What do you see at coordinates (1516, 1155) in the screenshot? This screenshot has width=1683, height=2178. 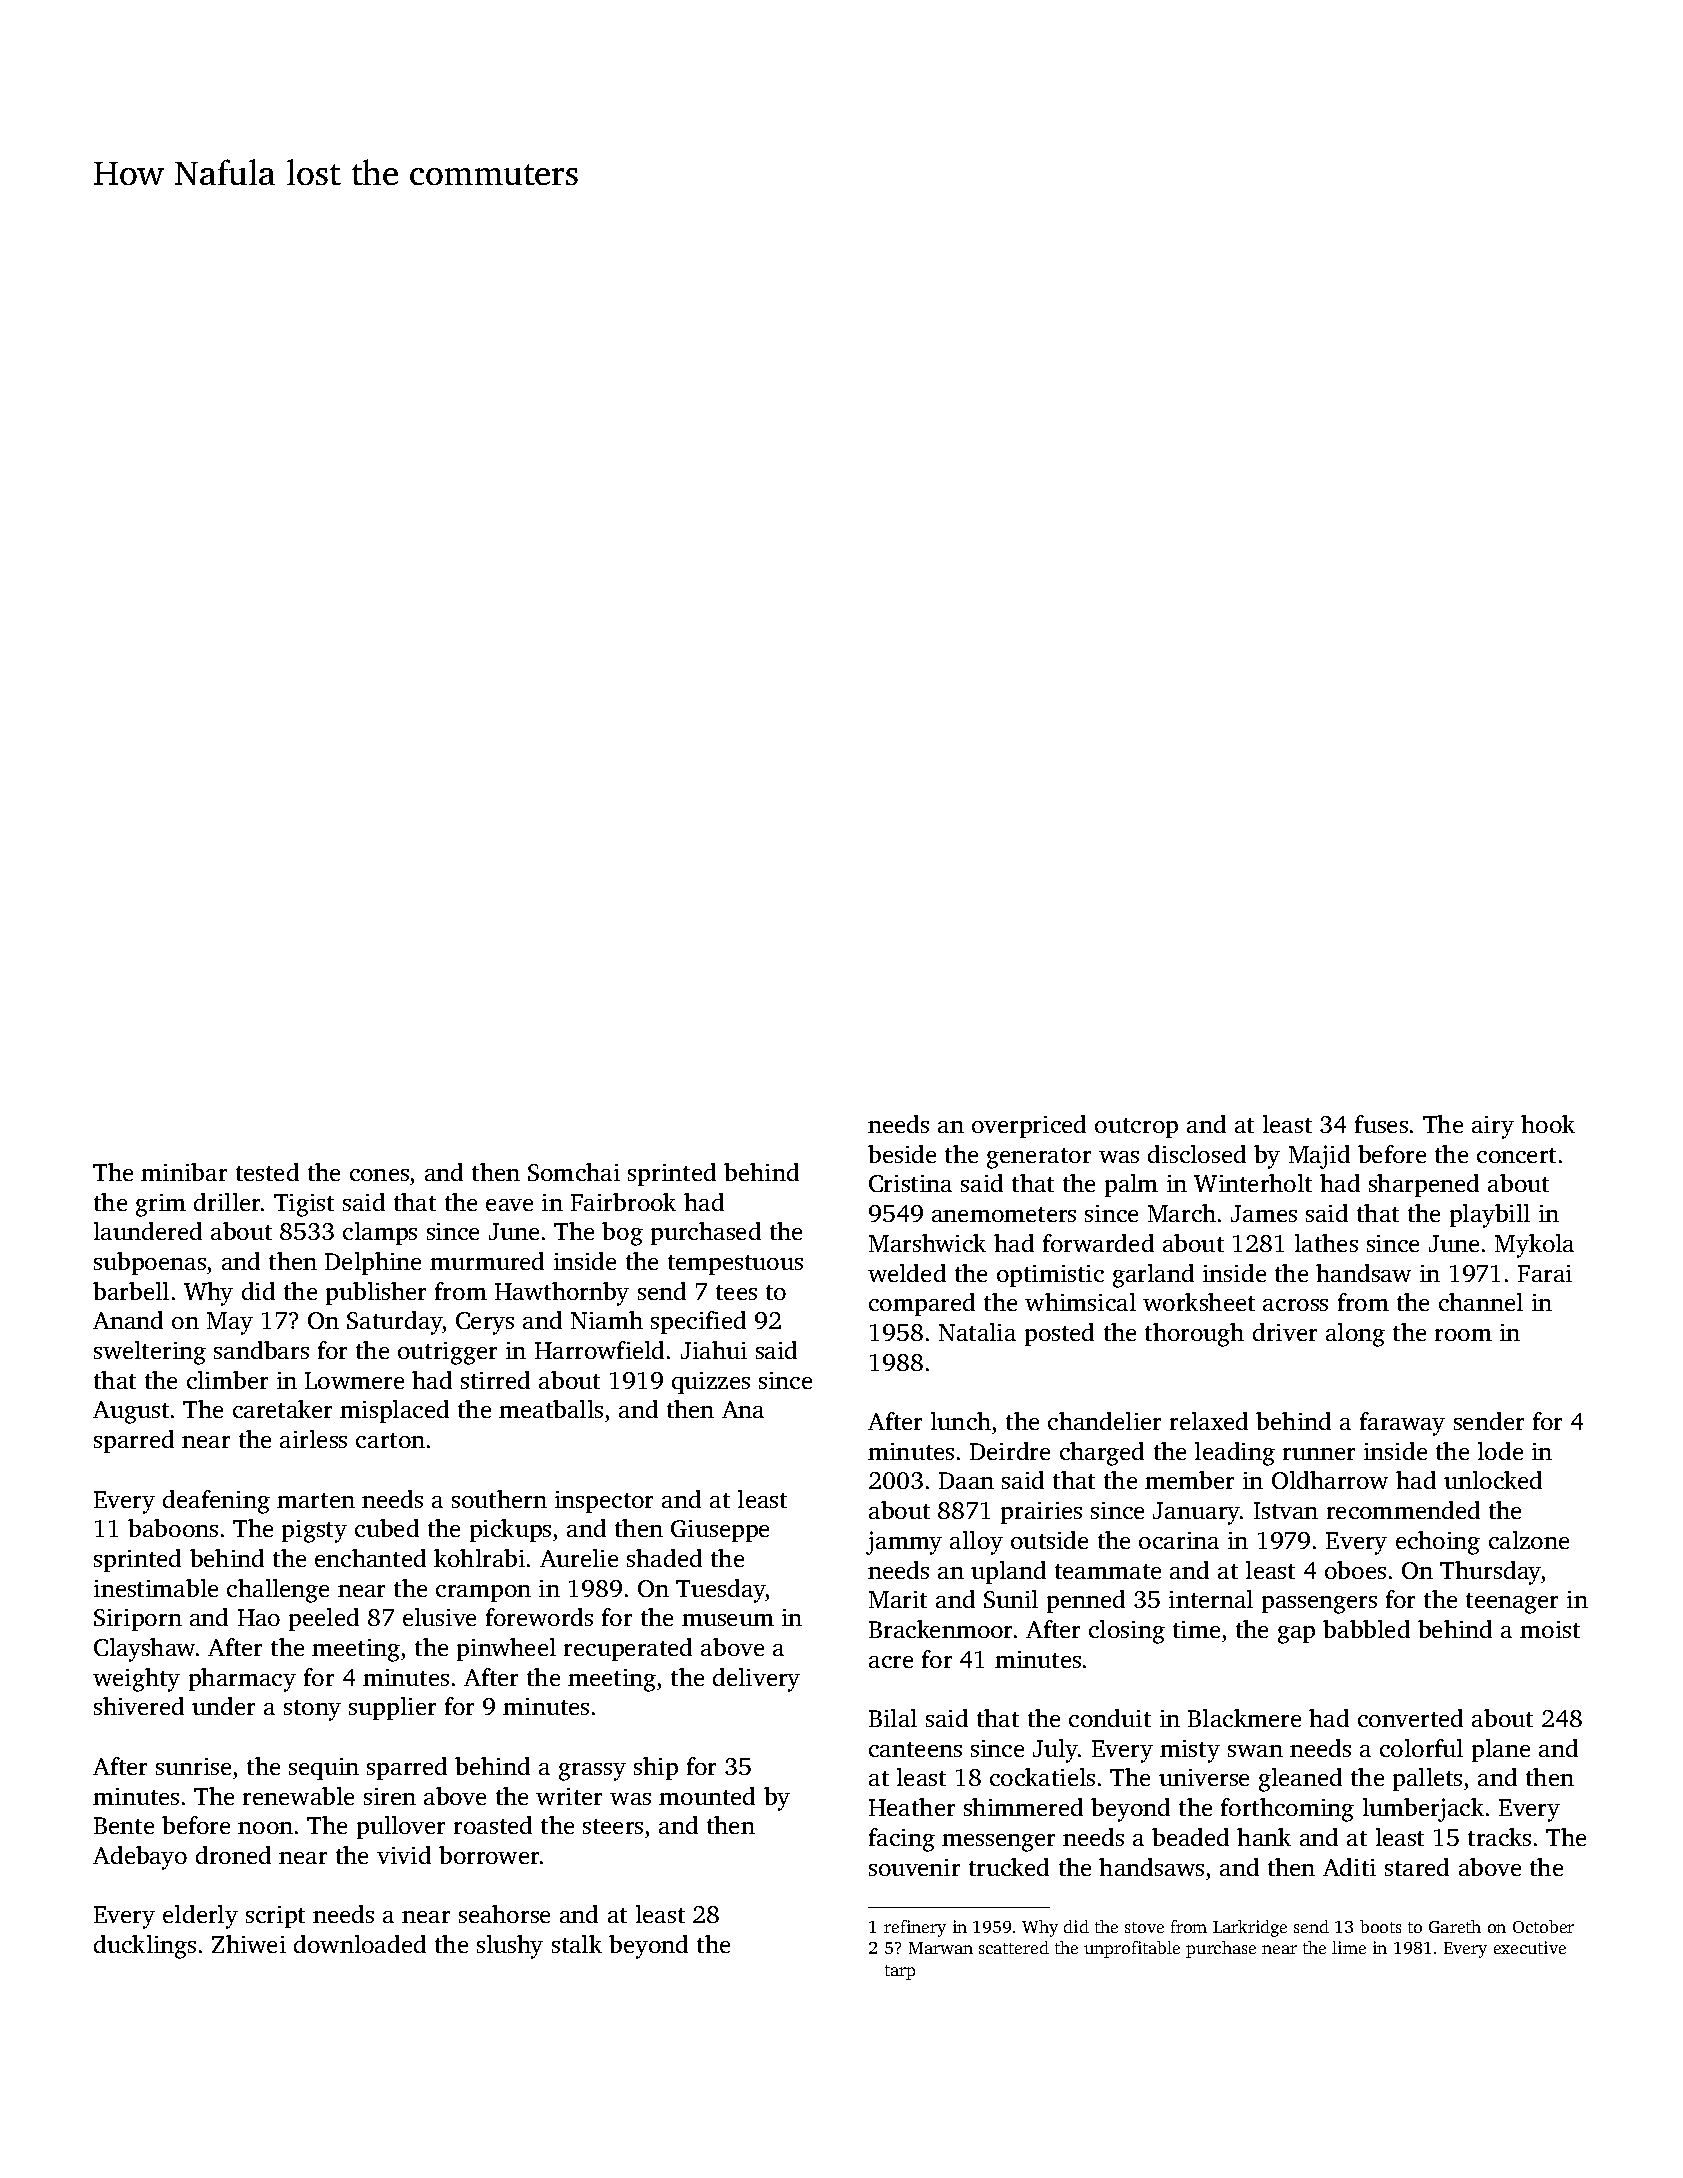 I see `concert` at bounding box center [1516, 1155].
